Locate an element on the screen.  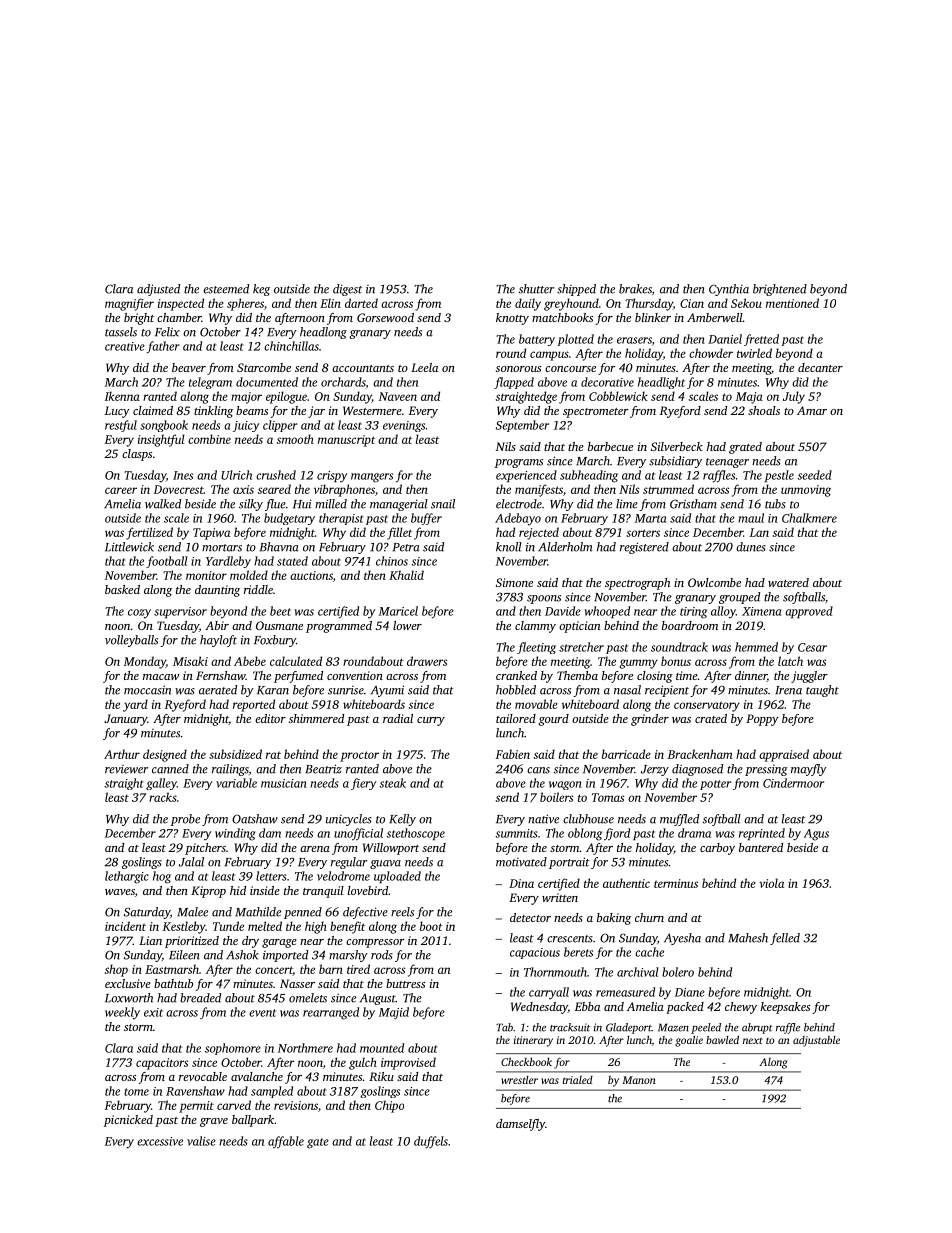
Jalal is located at coordinates (191, 862).
